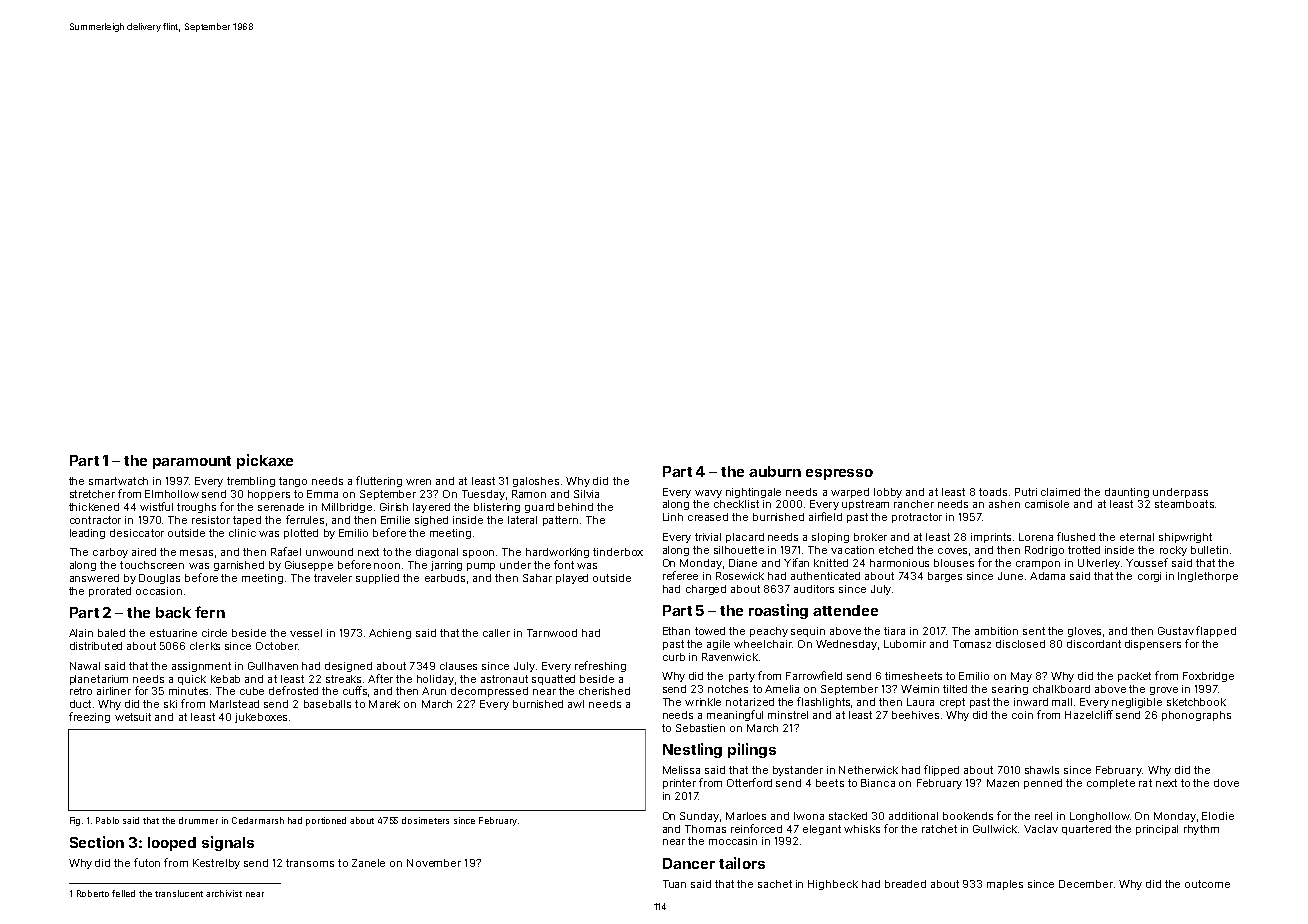  Describe the element at coordinates (1089, 714) in the document. I see `Hazelcliff` at that location.
